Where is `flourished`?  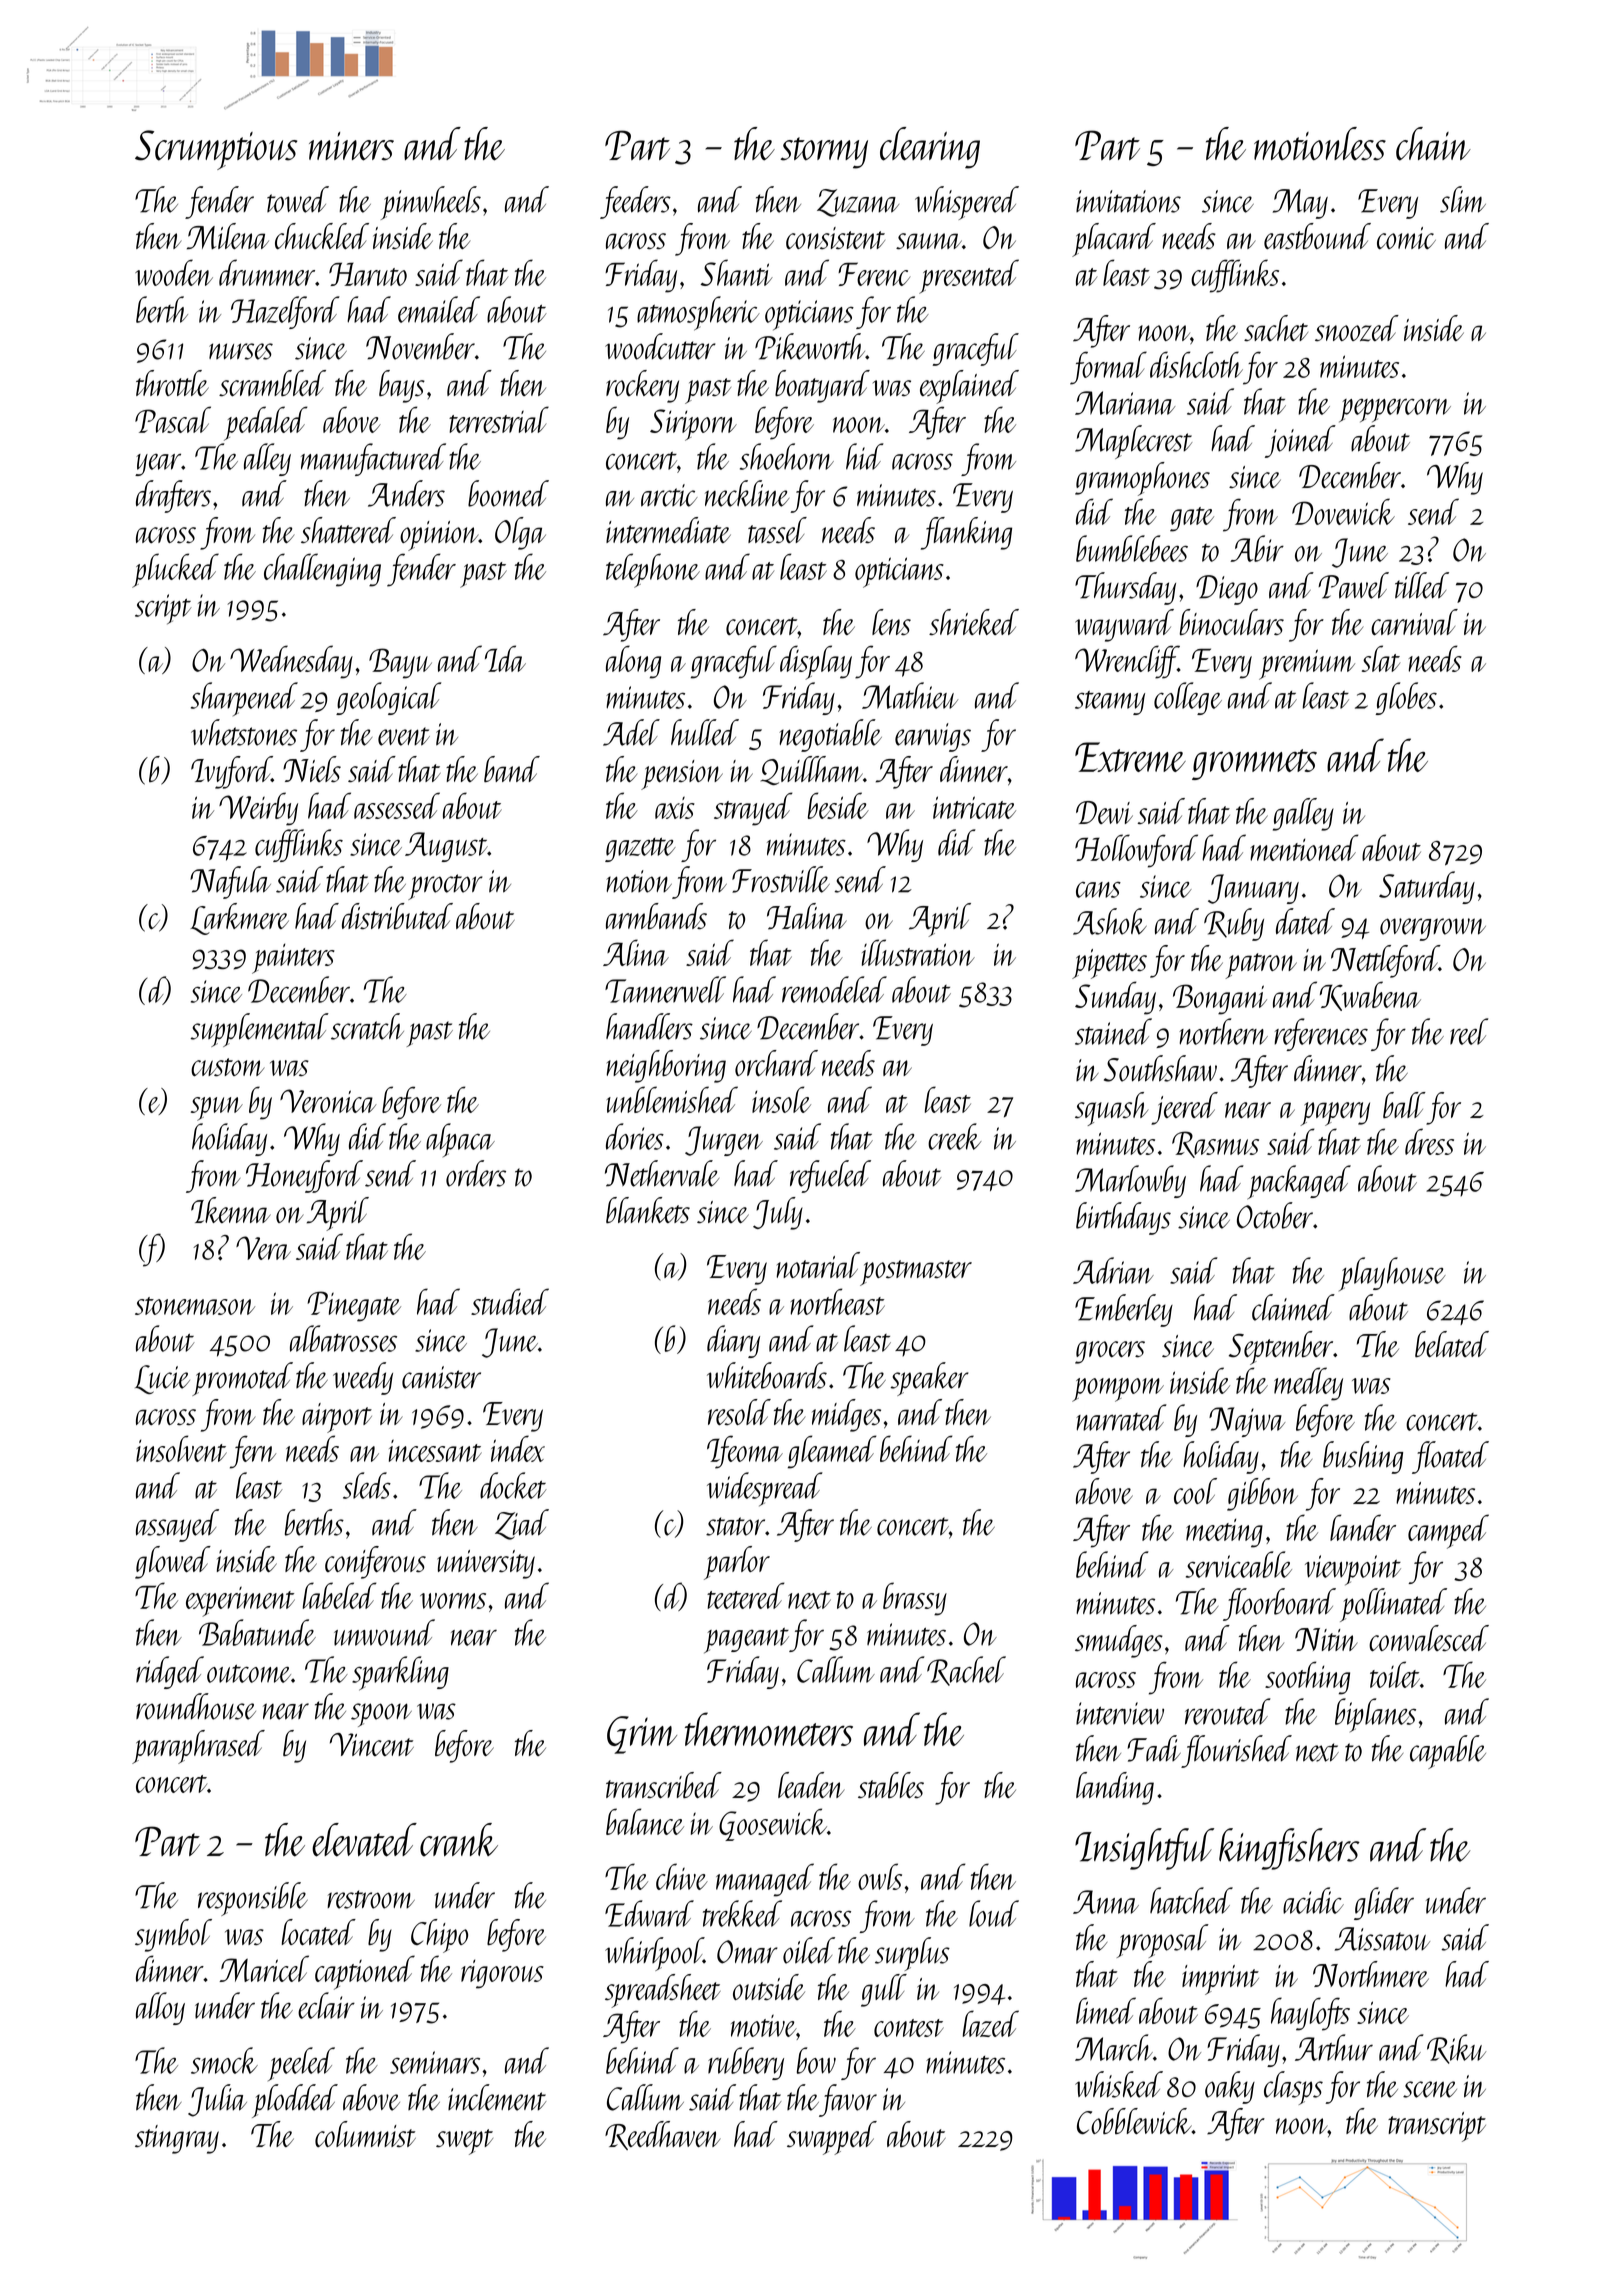 flourished is located at coordinates (1236, 1751).
